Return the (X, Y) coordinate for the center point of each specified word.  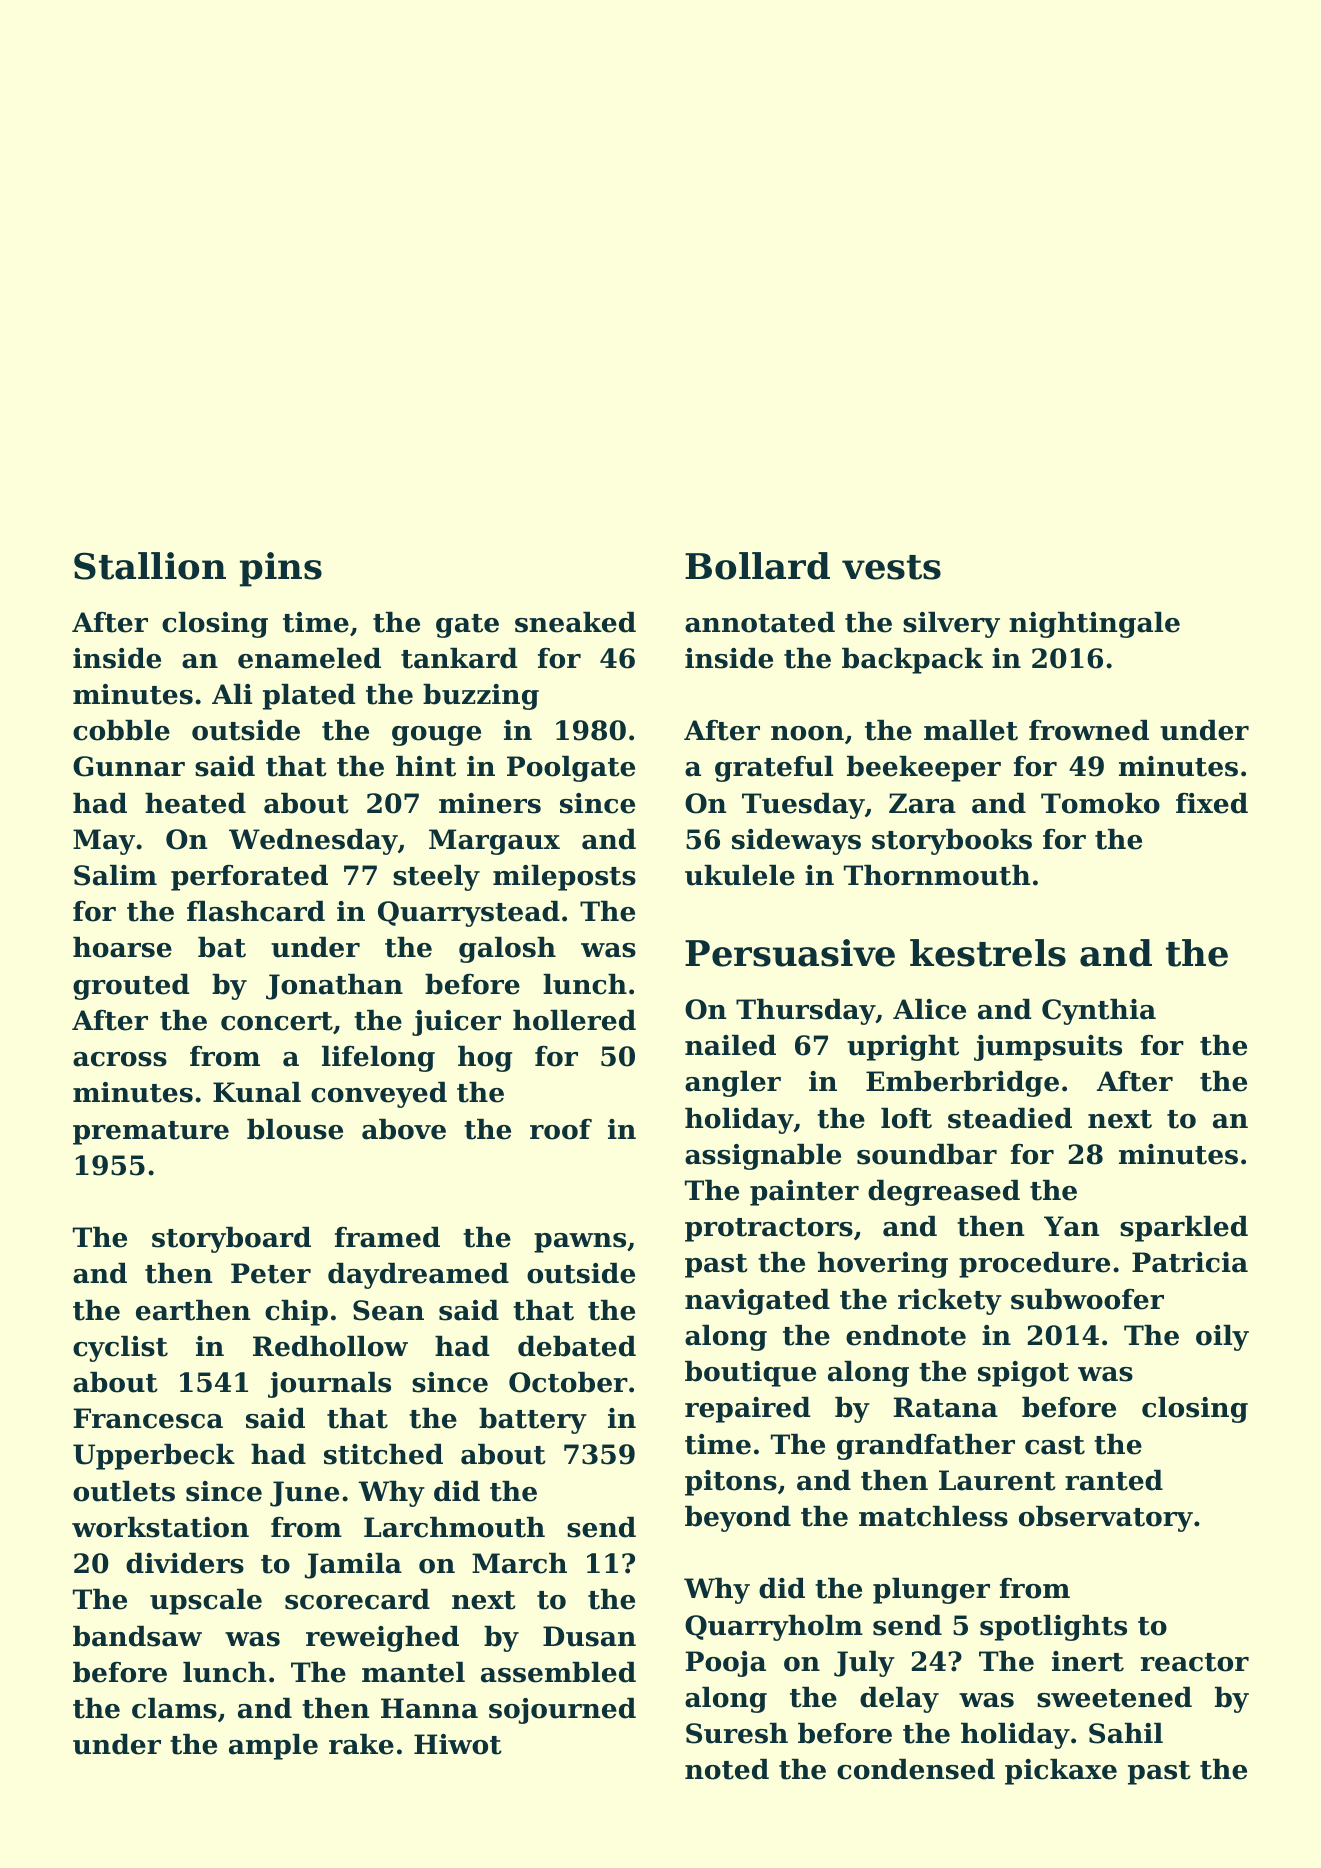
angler (733, 1084)
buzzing (481, 697)
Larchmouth (454, 1527)
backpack (912, 661)
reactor (1195, 1662)
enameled (309, 658)
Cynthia (1099, 1012)
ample (273, 1747)
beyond (738, 1519)
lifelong (378, 1059)
